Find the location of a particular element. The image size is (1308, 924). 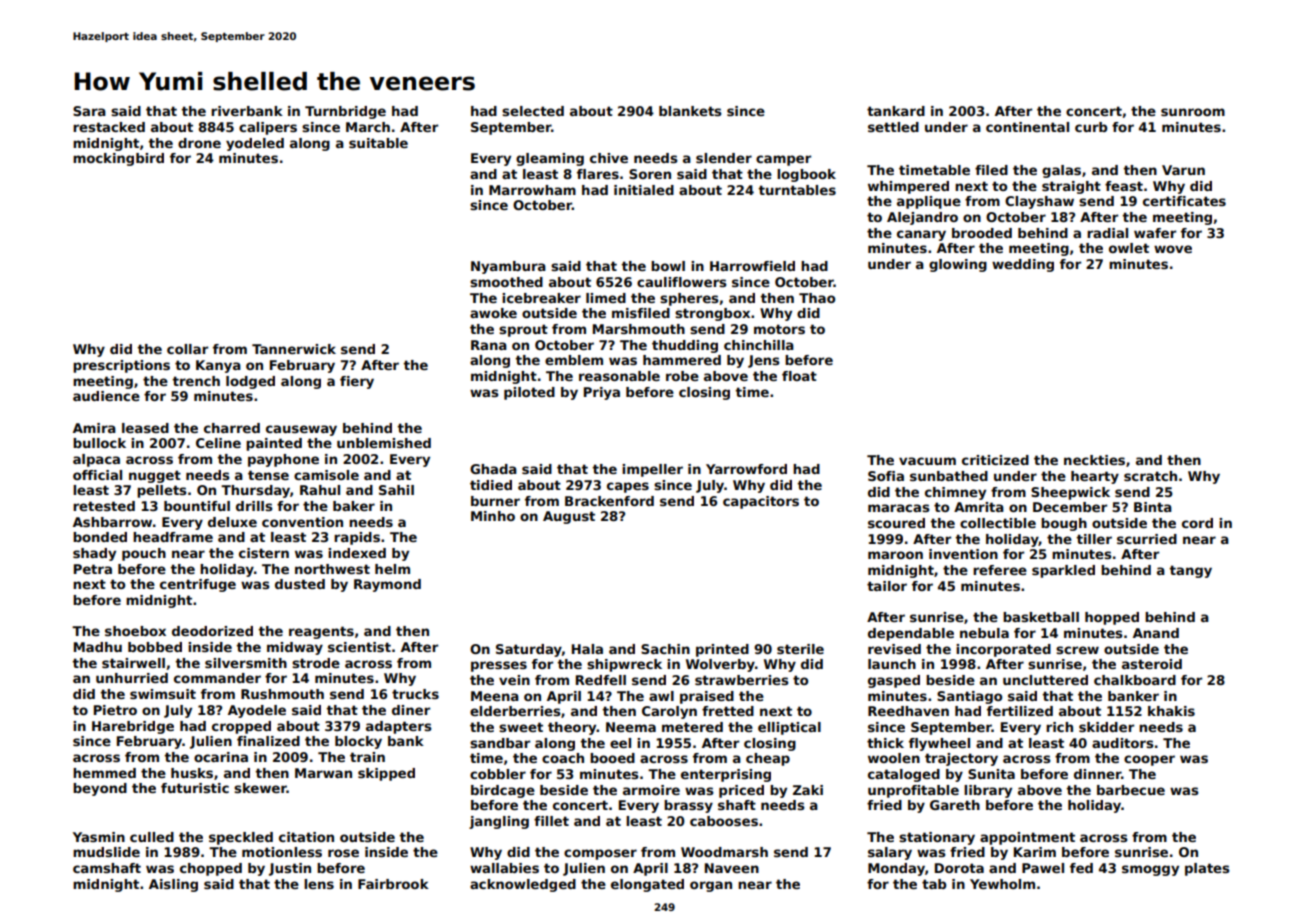

official is located at coordinates (97, 475).
